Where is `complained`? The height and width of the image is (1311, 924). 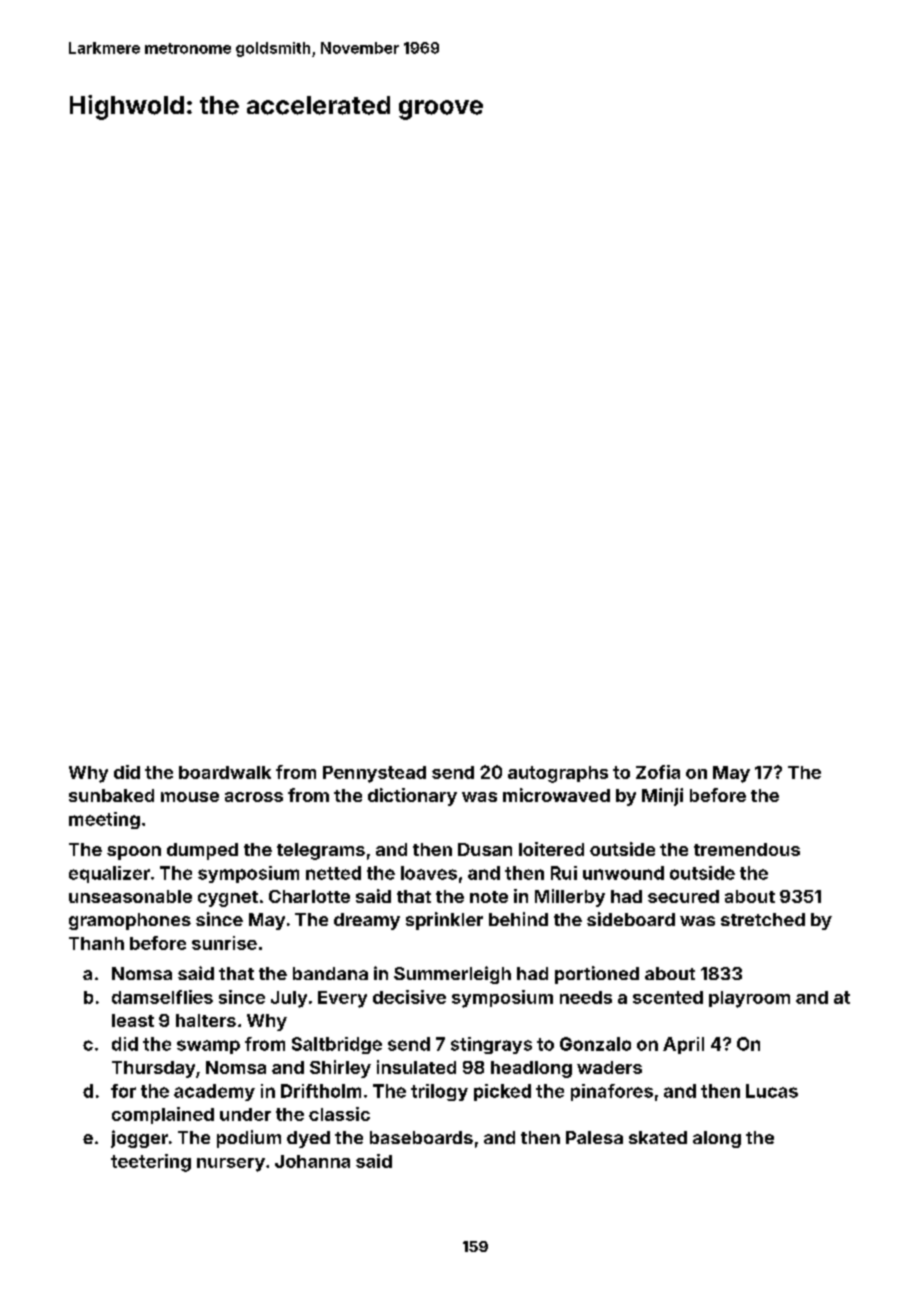
complained is located at coordinates (163, 1115).
